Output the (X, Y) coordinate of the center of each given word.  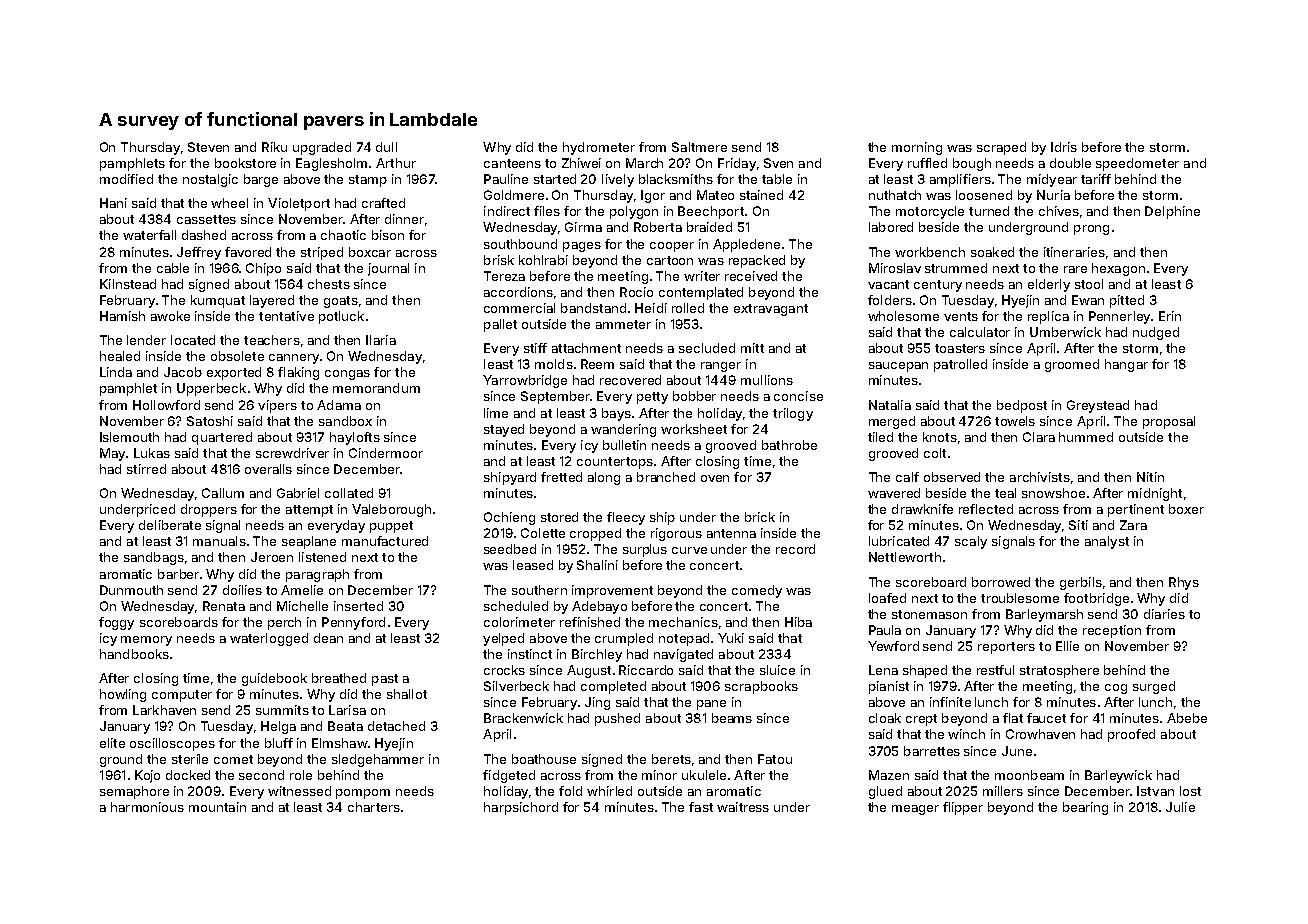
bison (388, 235)
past (385, 680)
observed (952, 477)
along (604, 478)
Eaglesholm (331, 164)
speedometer (1137, 164)
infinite (950, 702)
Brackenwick (523, 718)
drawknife (922, 509)
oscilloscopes (172, 744)
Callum (223, 493)
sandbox (345, 421)
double (1070, 163)
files (547, 211)
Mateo (715, 195)
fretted (561, 477)
